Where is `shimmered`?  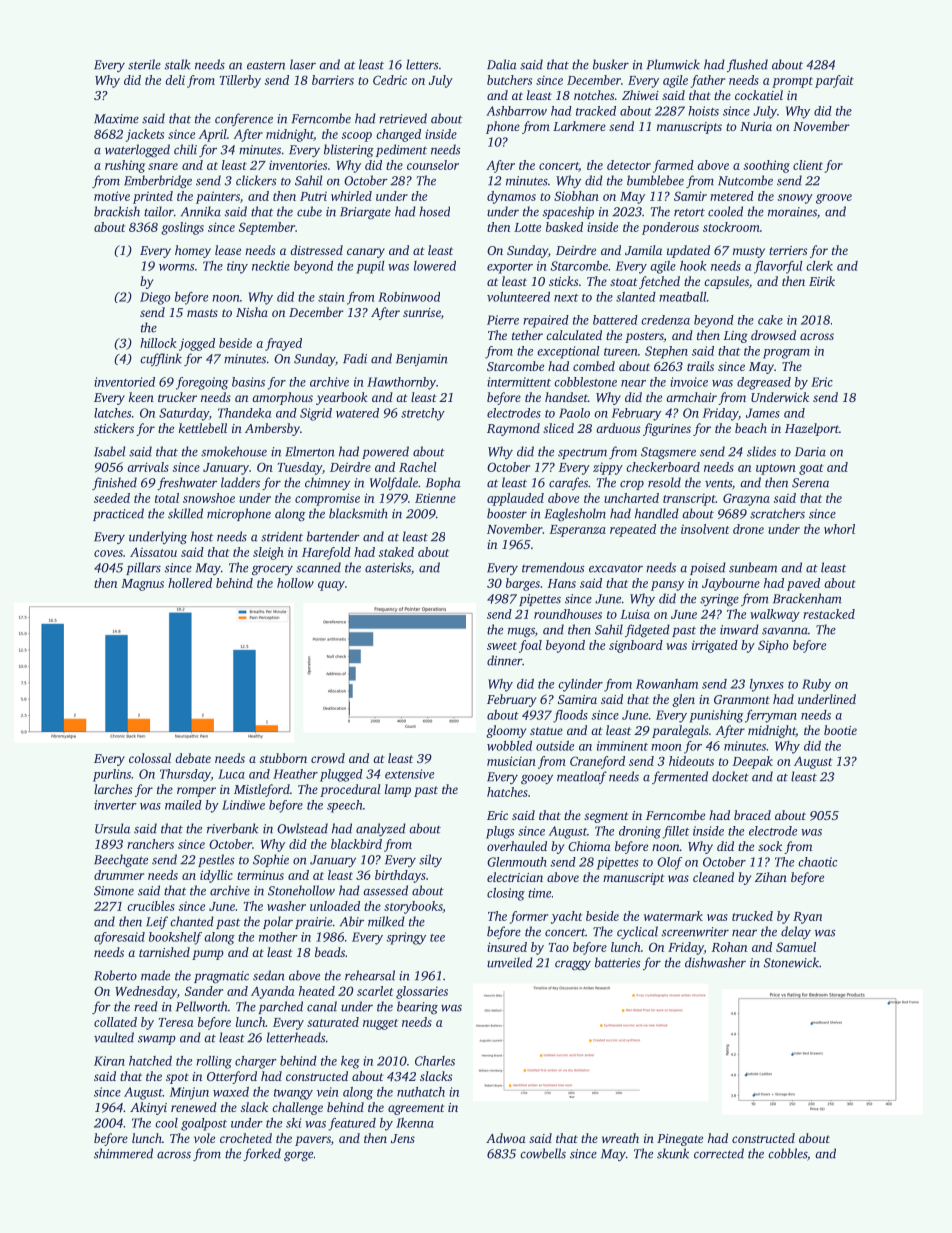 shimmered is located at coordinates (123, 1153).
